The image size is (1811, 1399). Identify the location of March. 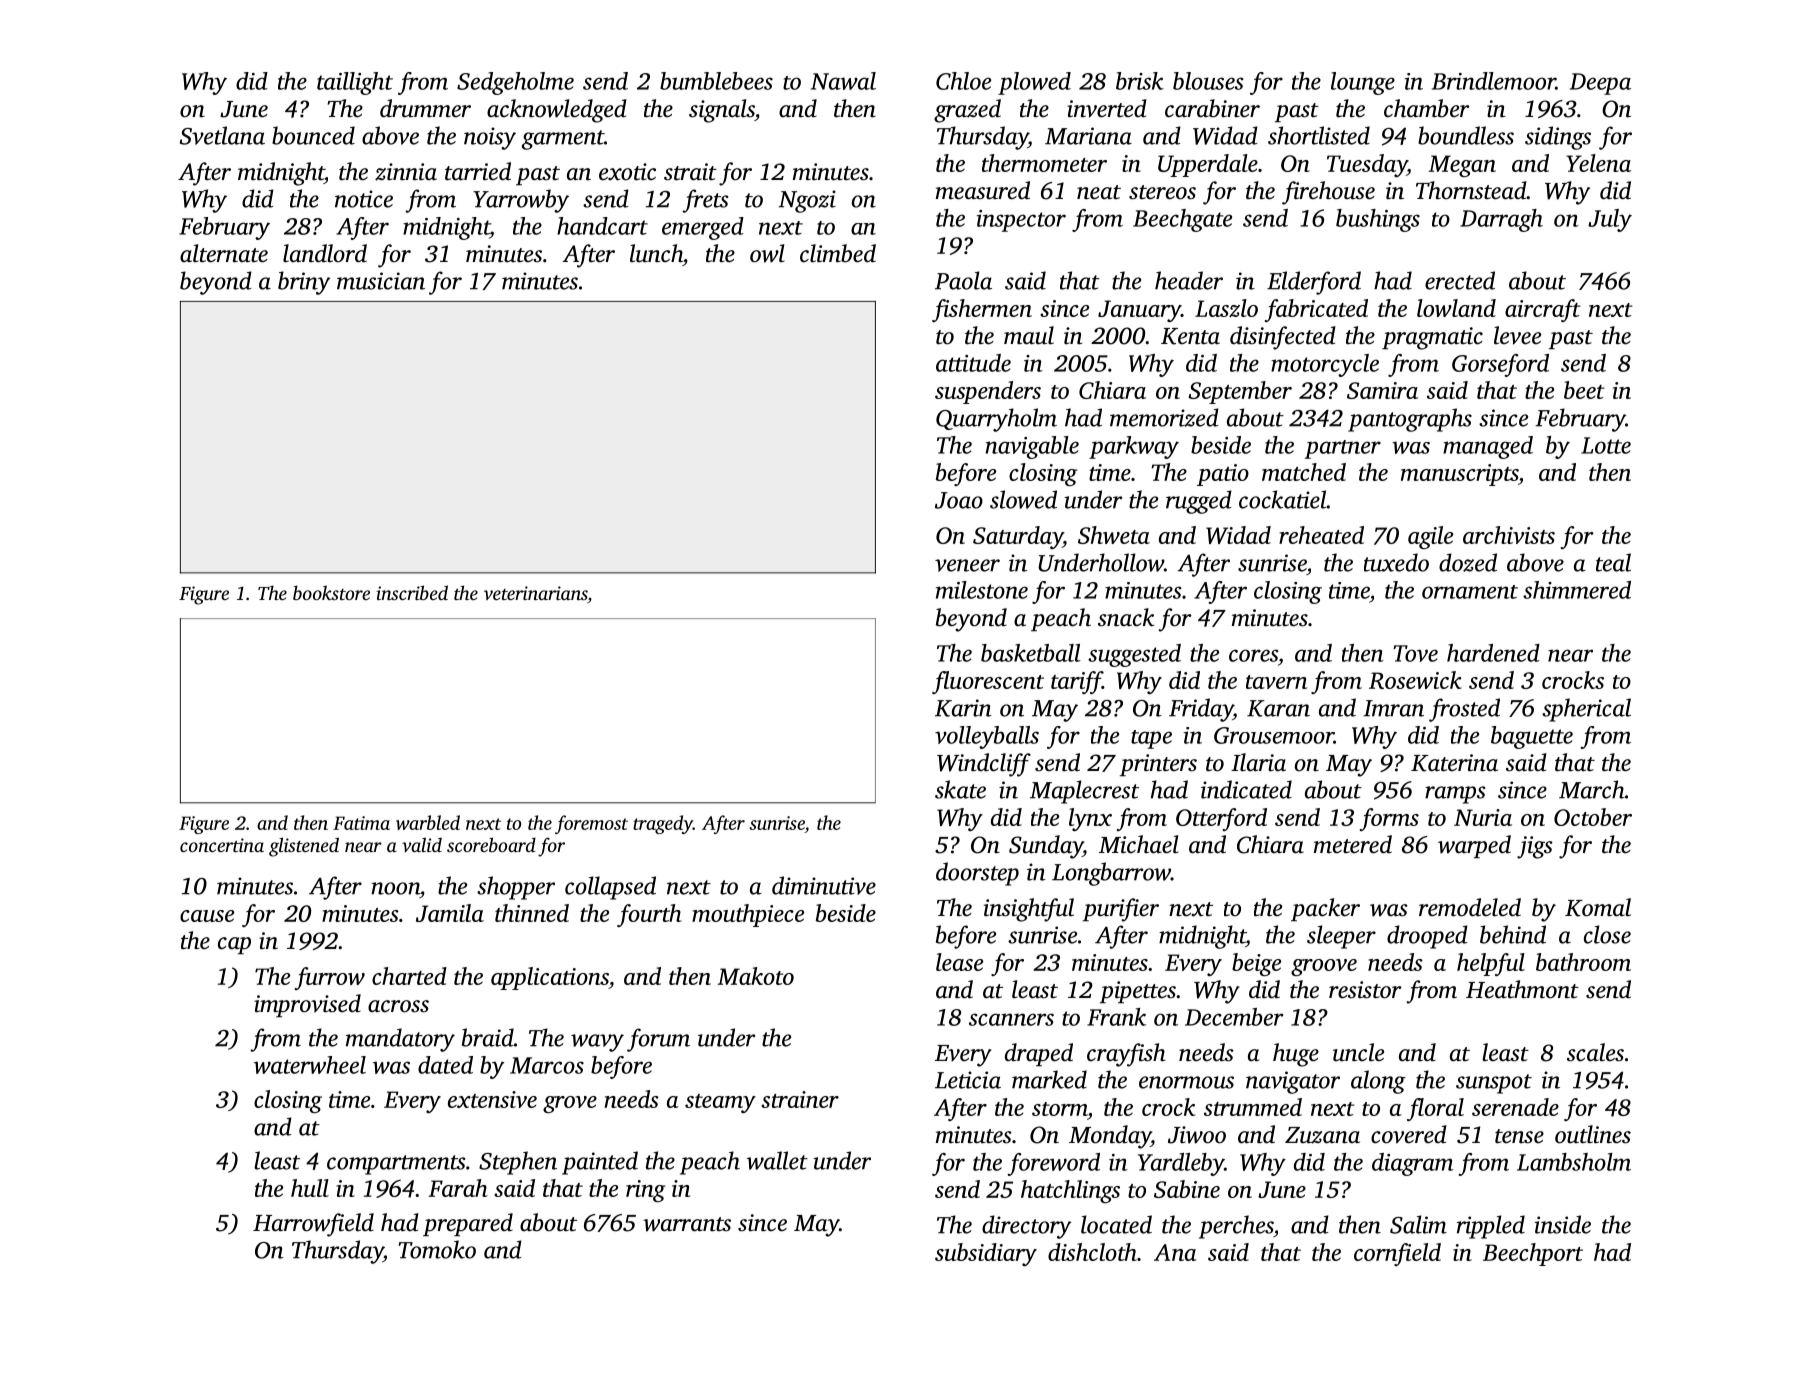
(1592, 789).
